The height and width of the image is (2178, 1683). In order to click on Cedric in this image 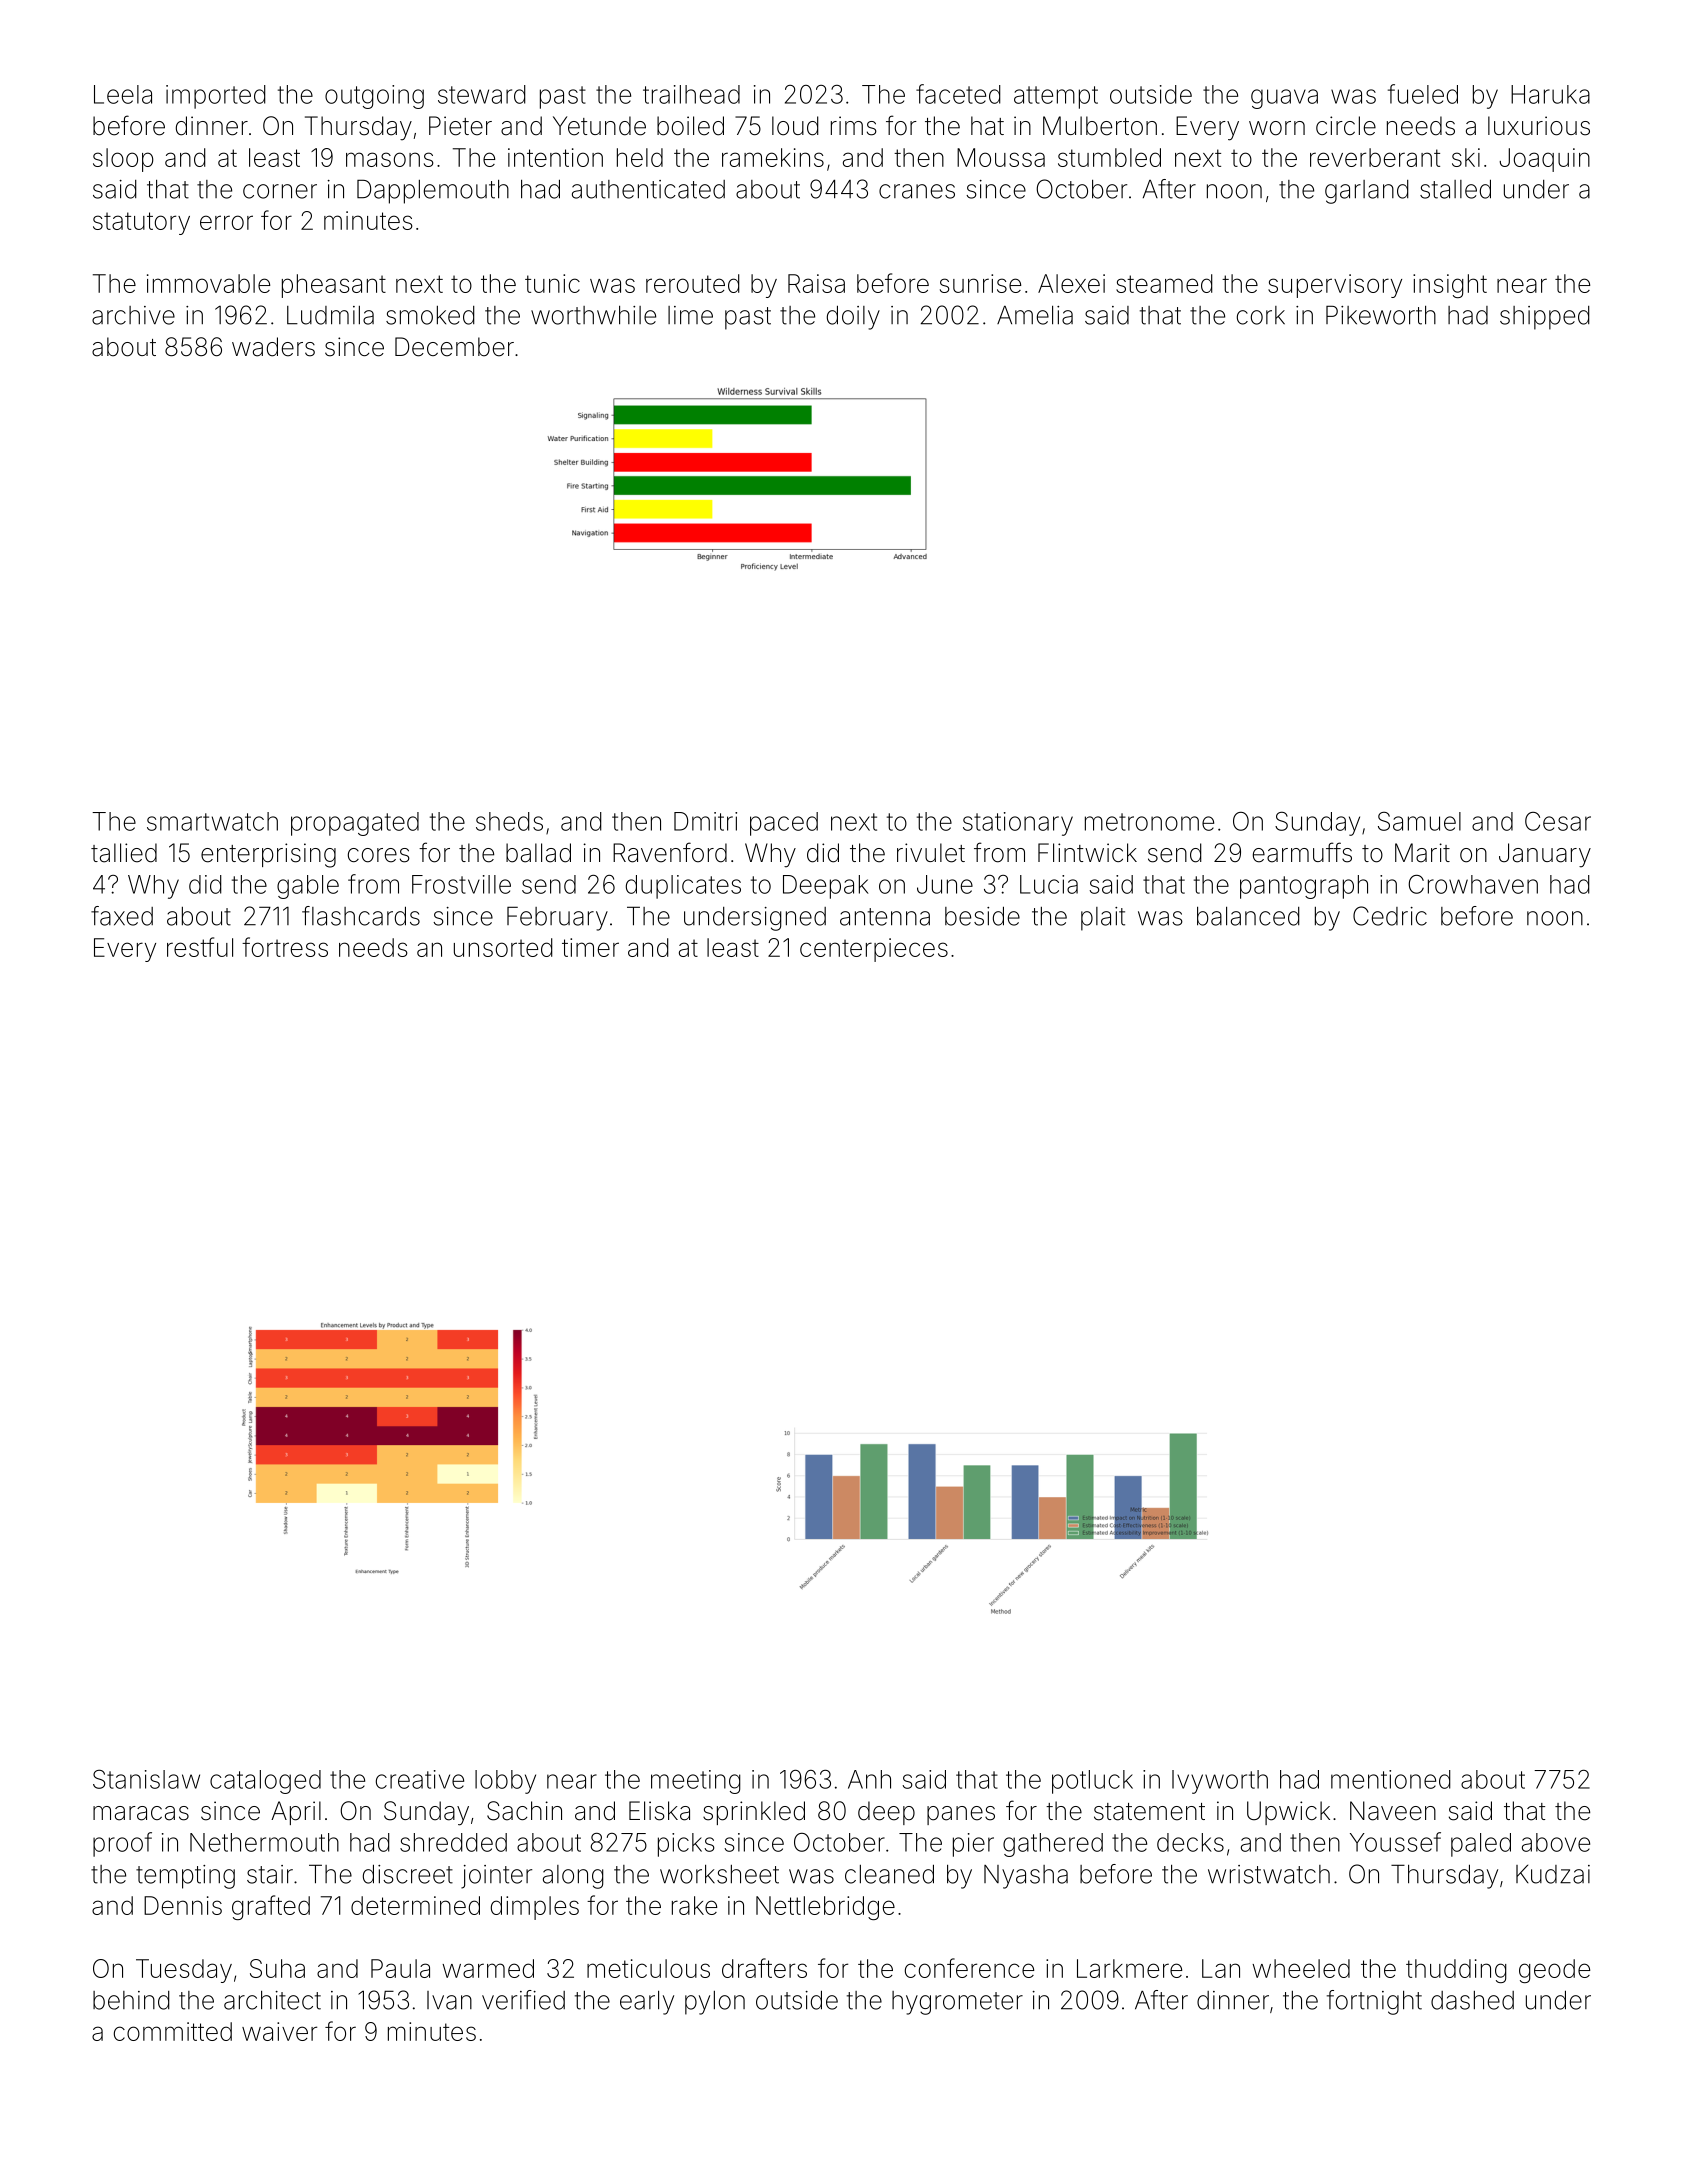, I will do `click(1390, 916)`.
